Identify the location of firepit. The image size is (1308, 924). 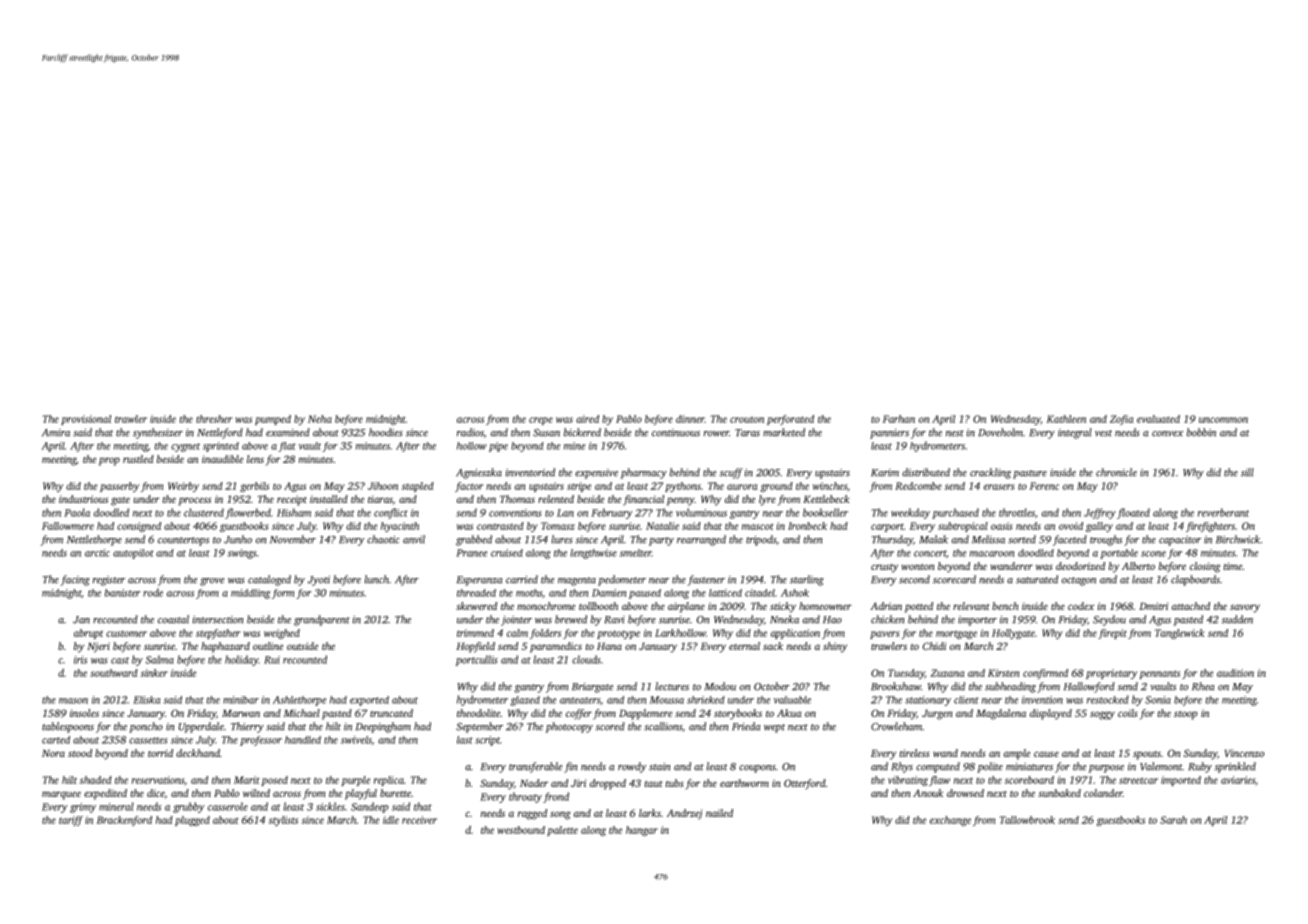
(1112, 634).
